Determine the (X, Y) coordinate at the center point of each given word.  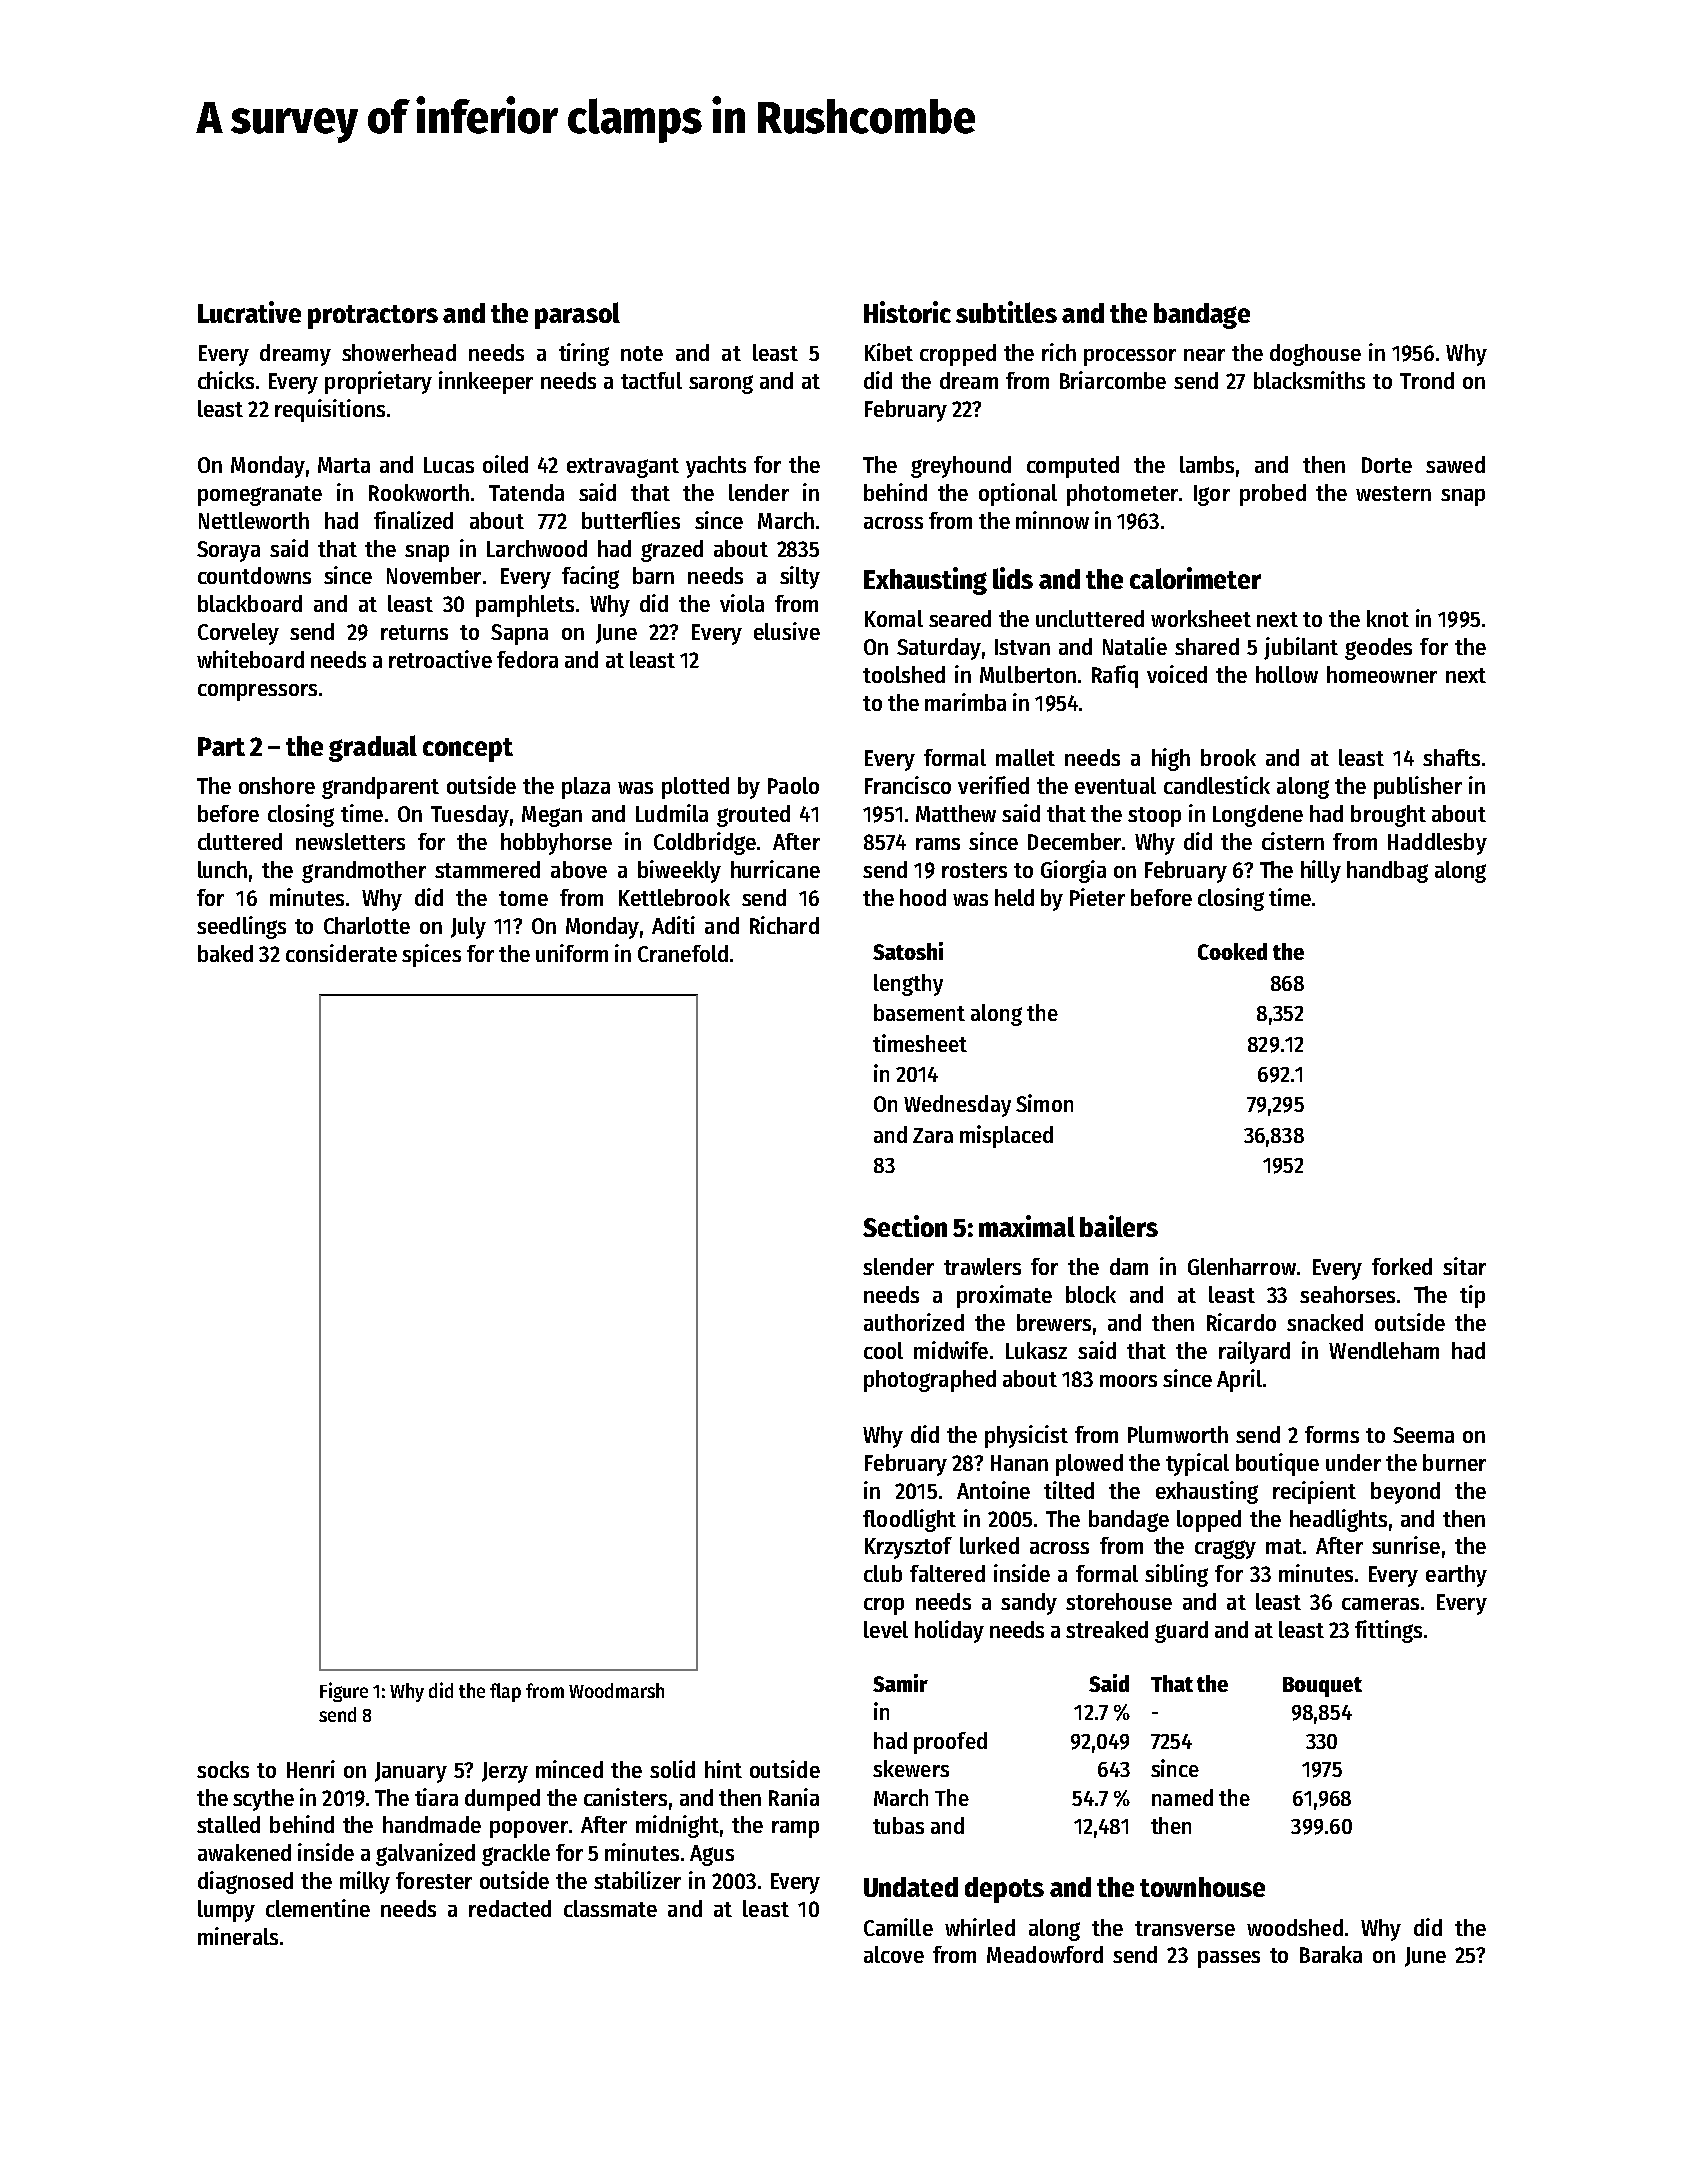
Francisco (908, 785)
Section (905, 1226)
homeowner (1382, 674)
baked (225, 953)
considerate (341, 953)
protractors (373, 317)
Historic (907, 312)
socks (223, 1769)
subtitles (1006, 312)
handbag (1387, 872)
